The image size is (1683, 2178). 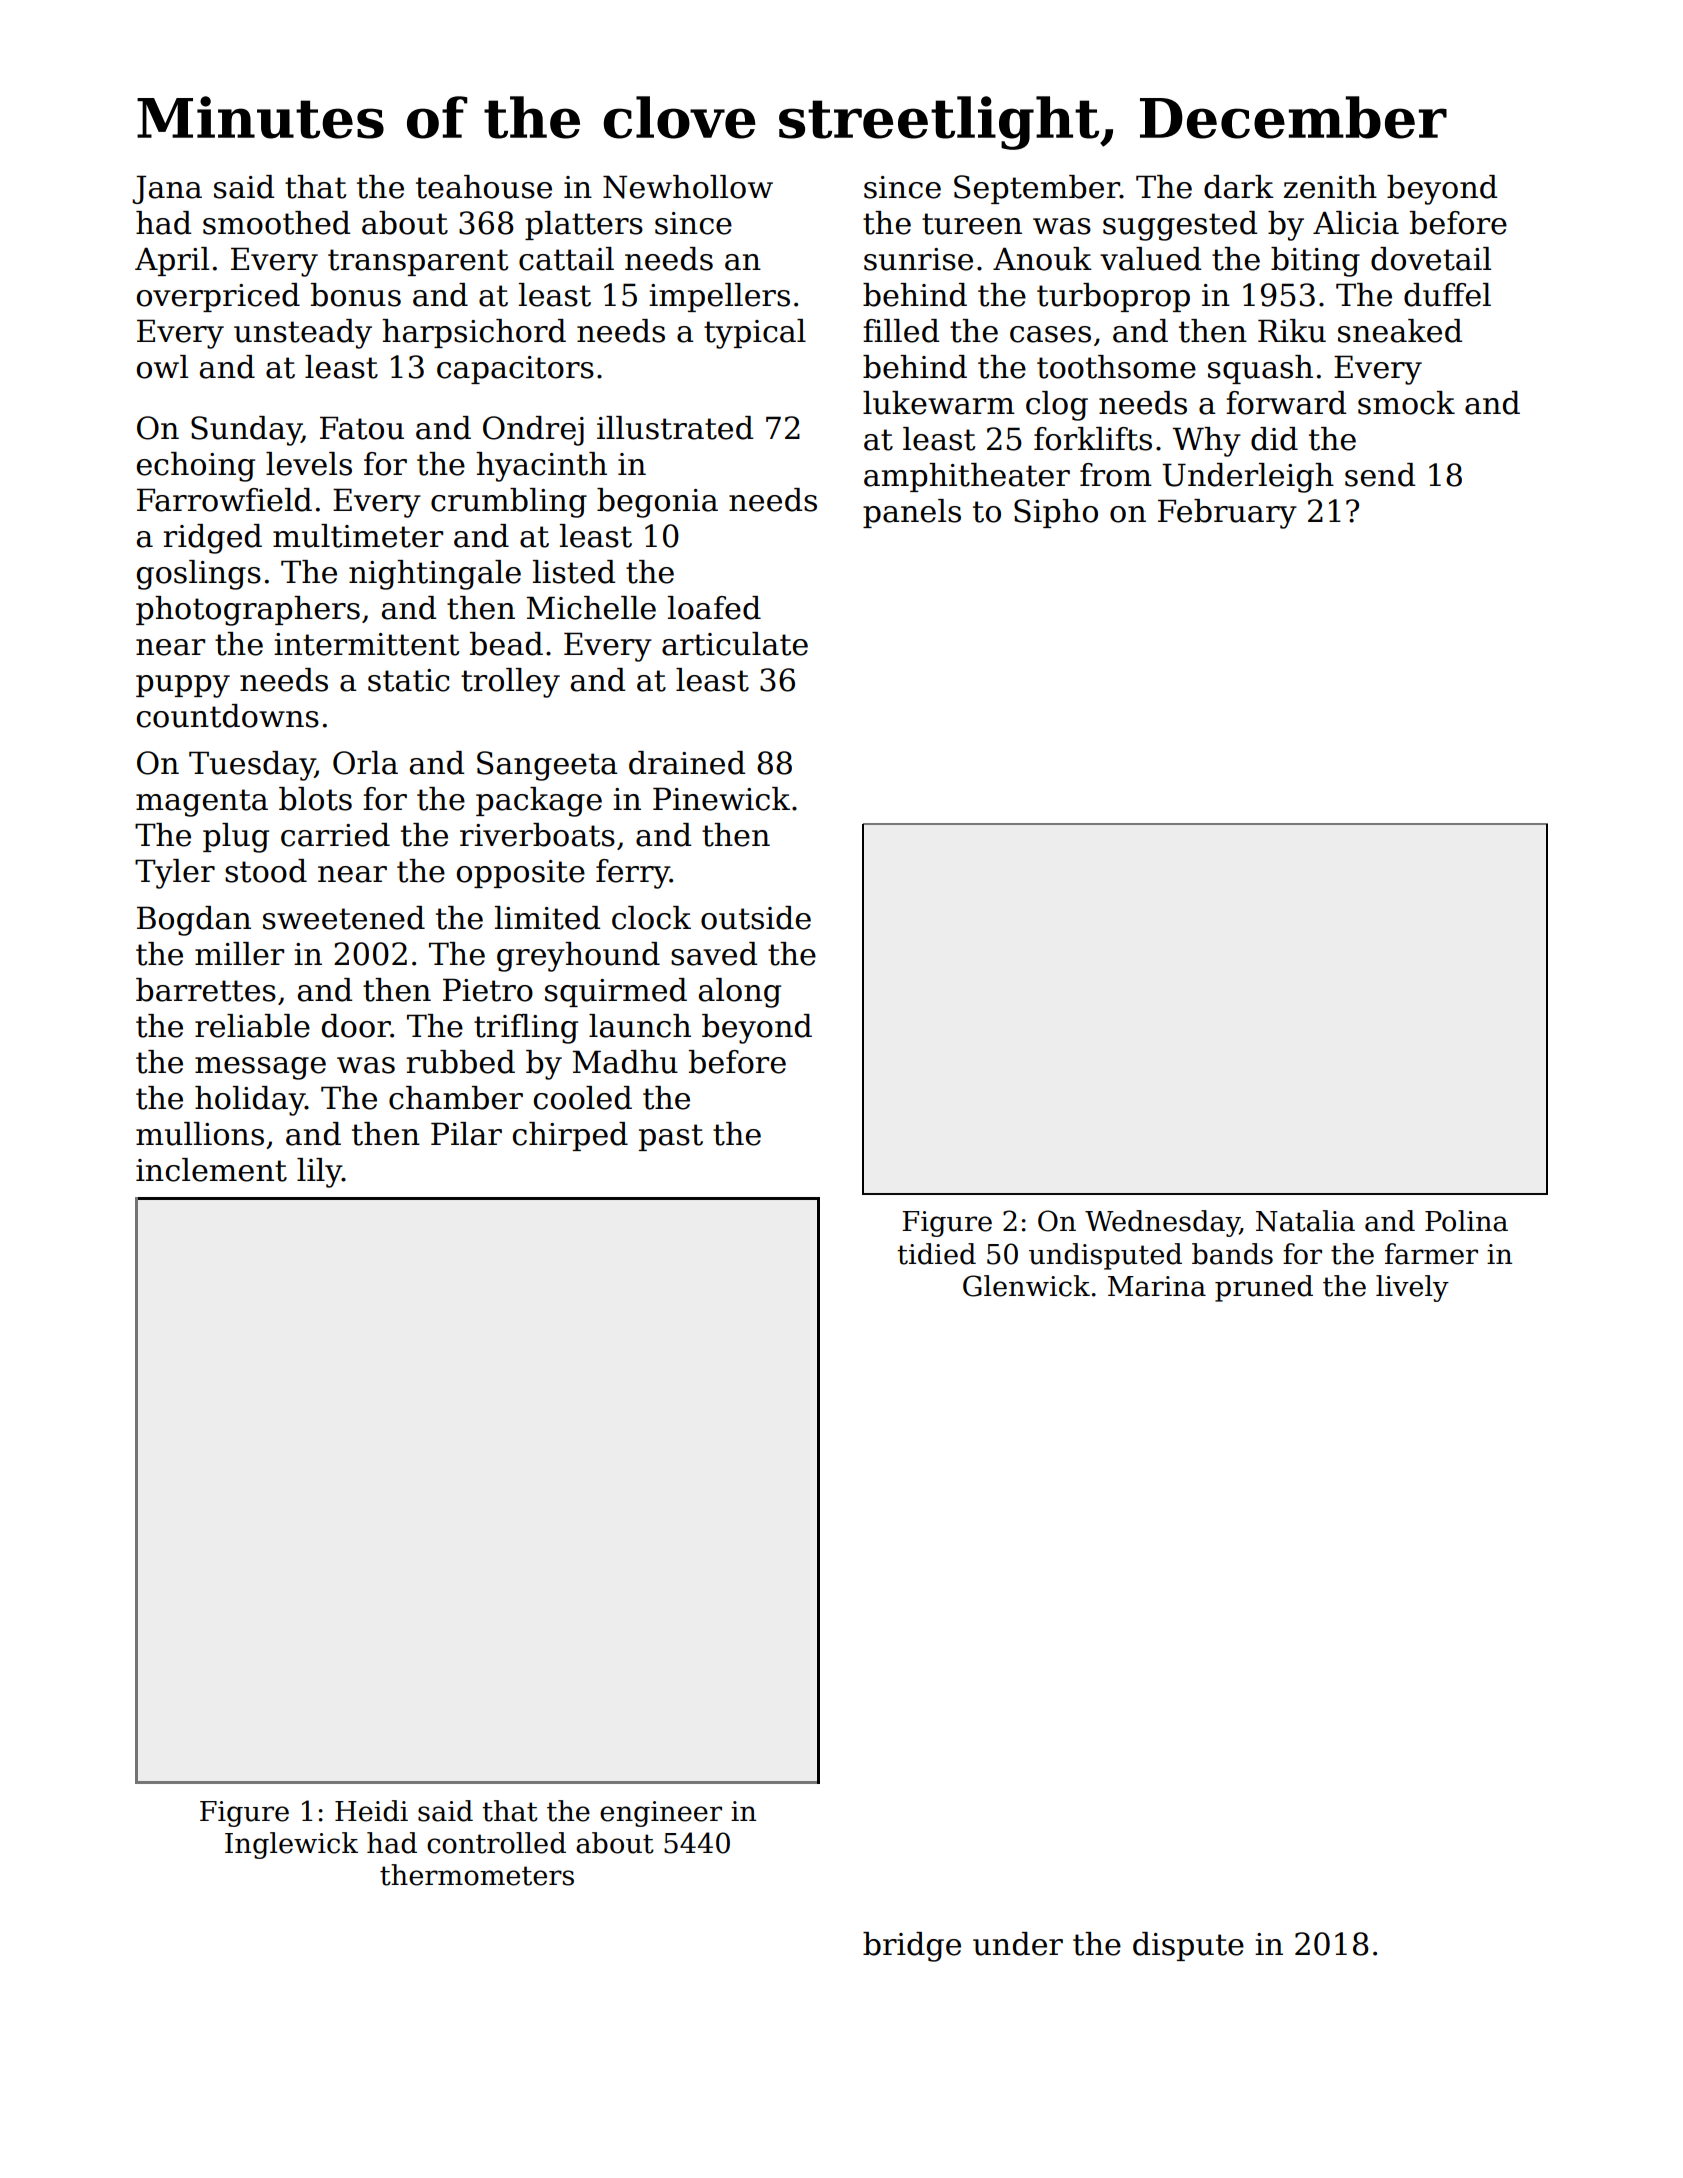 I want to click on inclement, so click(x=211, y=1170).
